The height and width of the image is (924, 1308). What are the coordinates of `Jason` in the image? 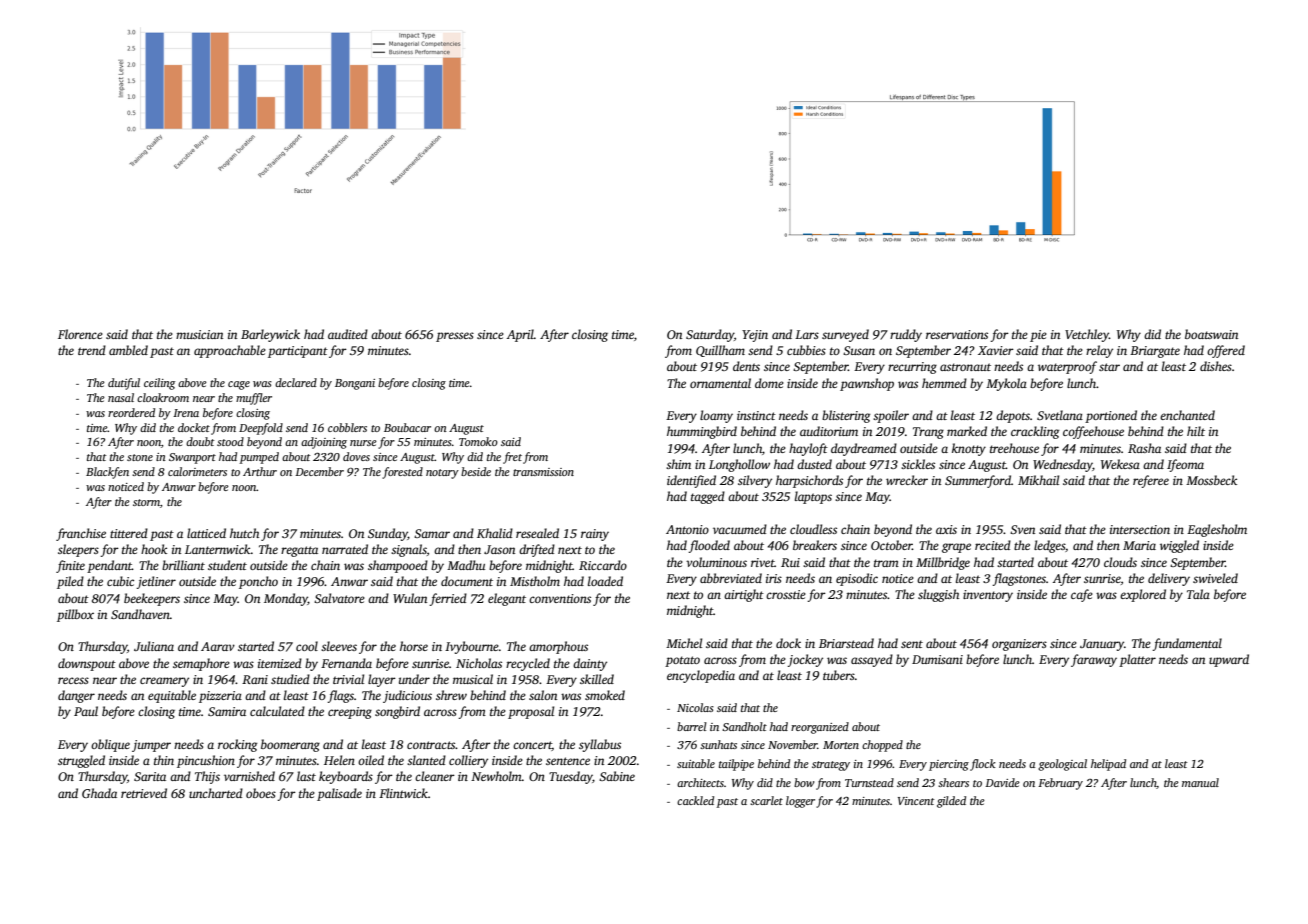 It's located at (499, 549).
